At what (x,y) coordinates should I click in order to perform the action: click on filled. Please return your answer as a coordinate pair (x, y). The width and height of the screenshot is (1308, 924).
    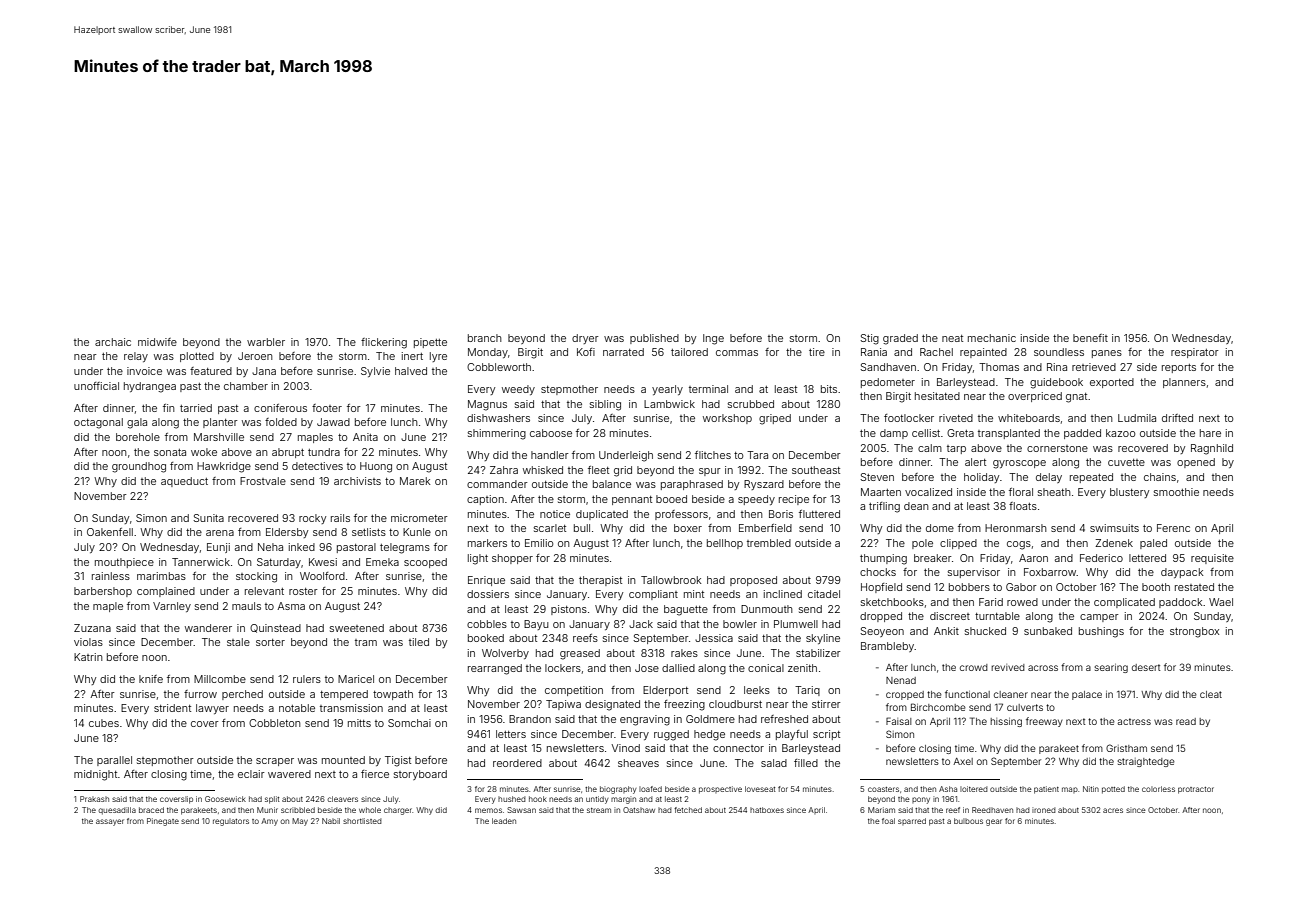
    Looking at the image, I should click on (806, 763).
